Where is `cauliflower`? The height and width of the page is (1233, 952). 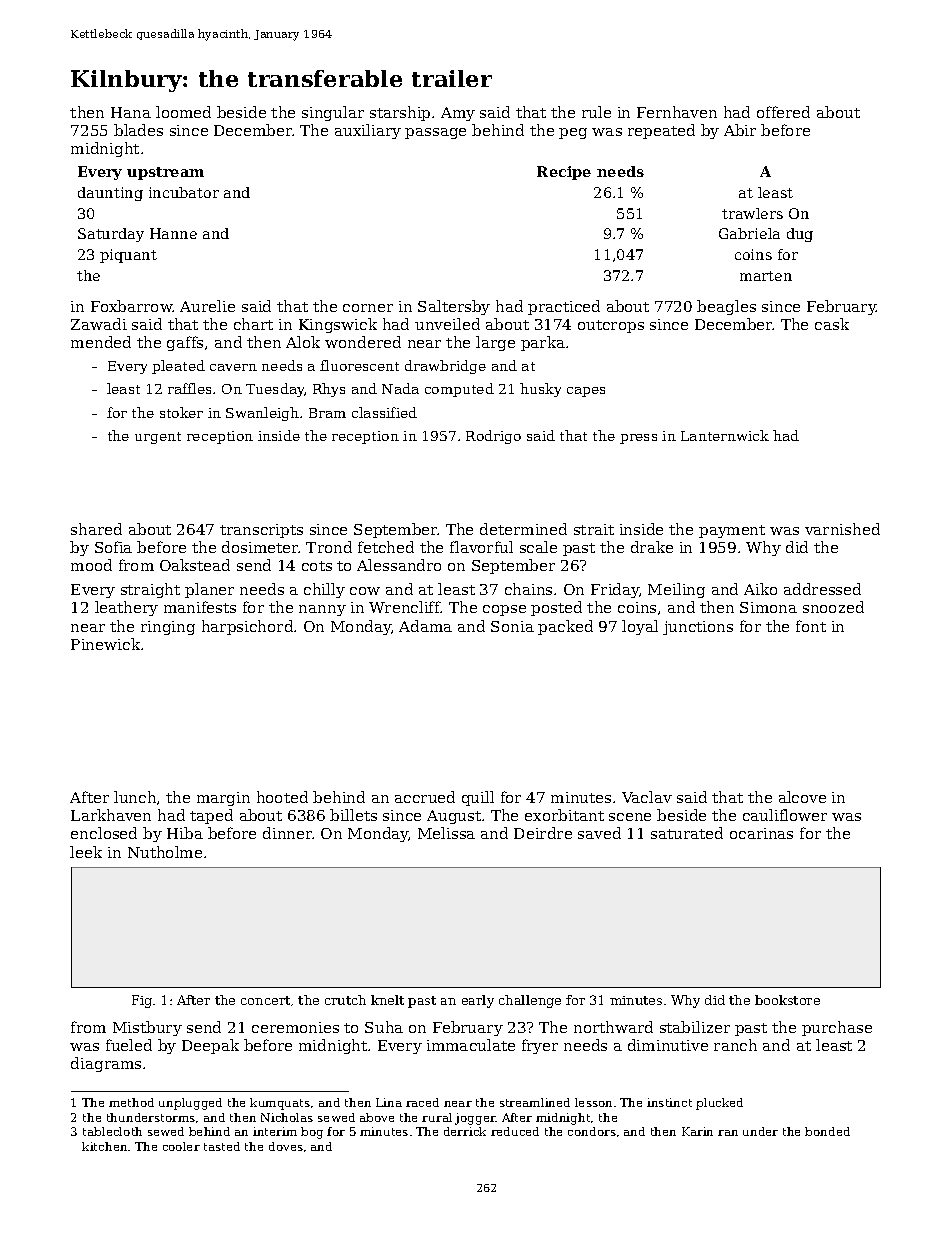
cauliflower is located at coordinates (785, 815).
